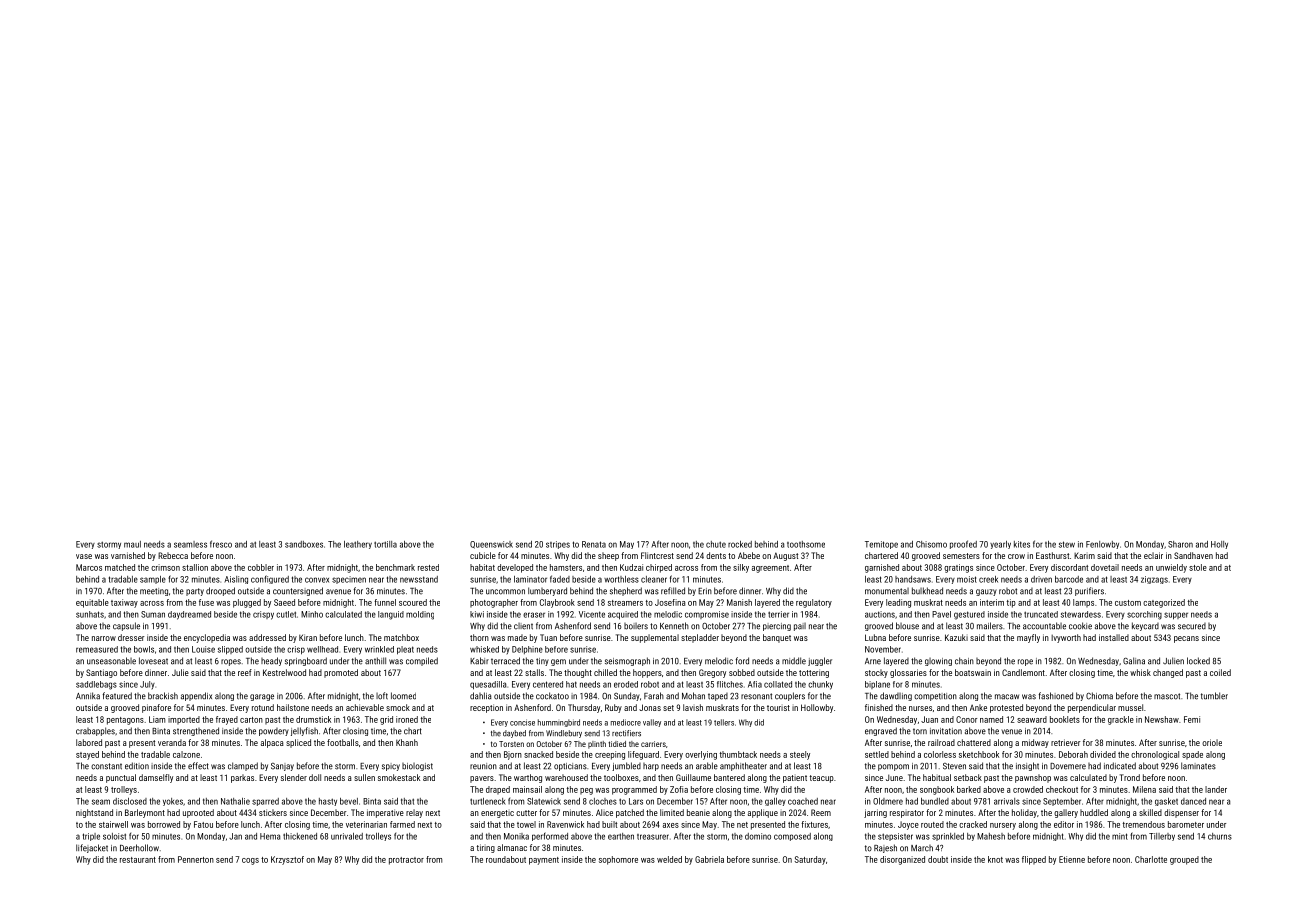 The width and height of the document is (1308, 924). I want to click on overlying, so click(701, 755).
